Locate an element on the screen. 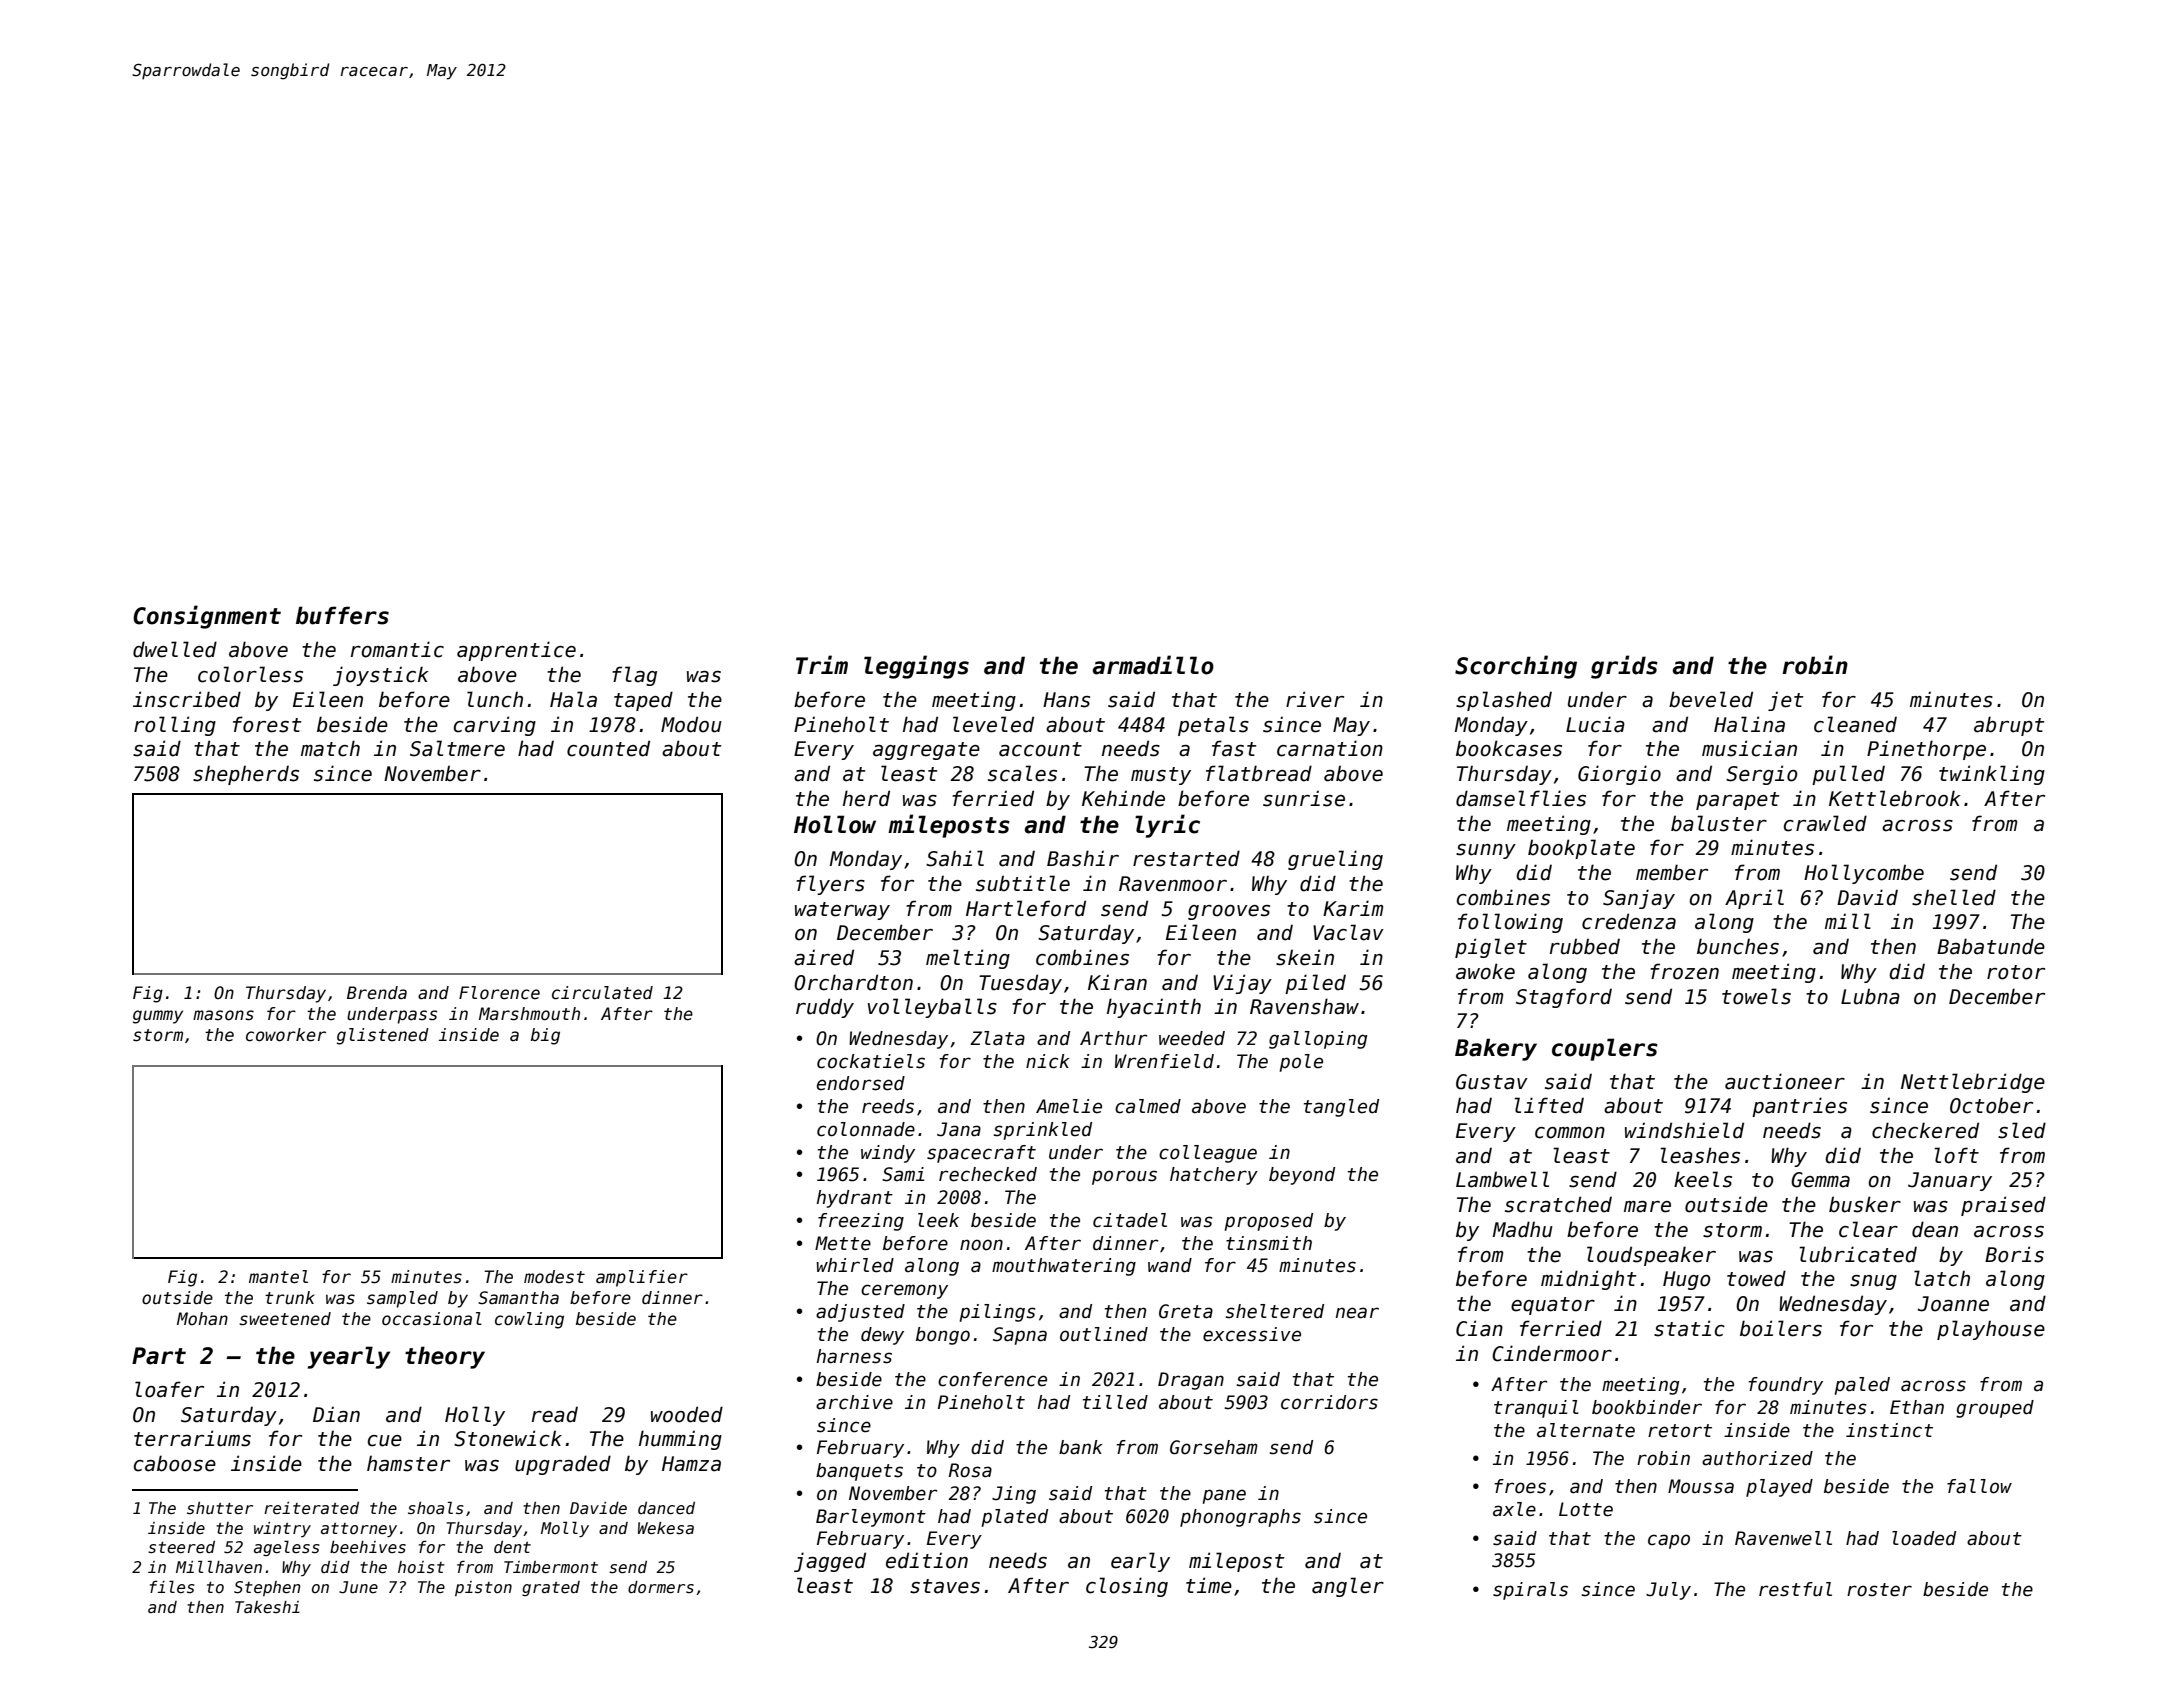 The image size is (2178, 1683). river is located at coordinates (1315, 699).
